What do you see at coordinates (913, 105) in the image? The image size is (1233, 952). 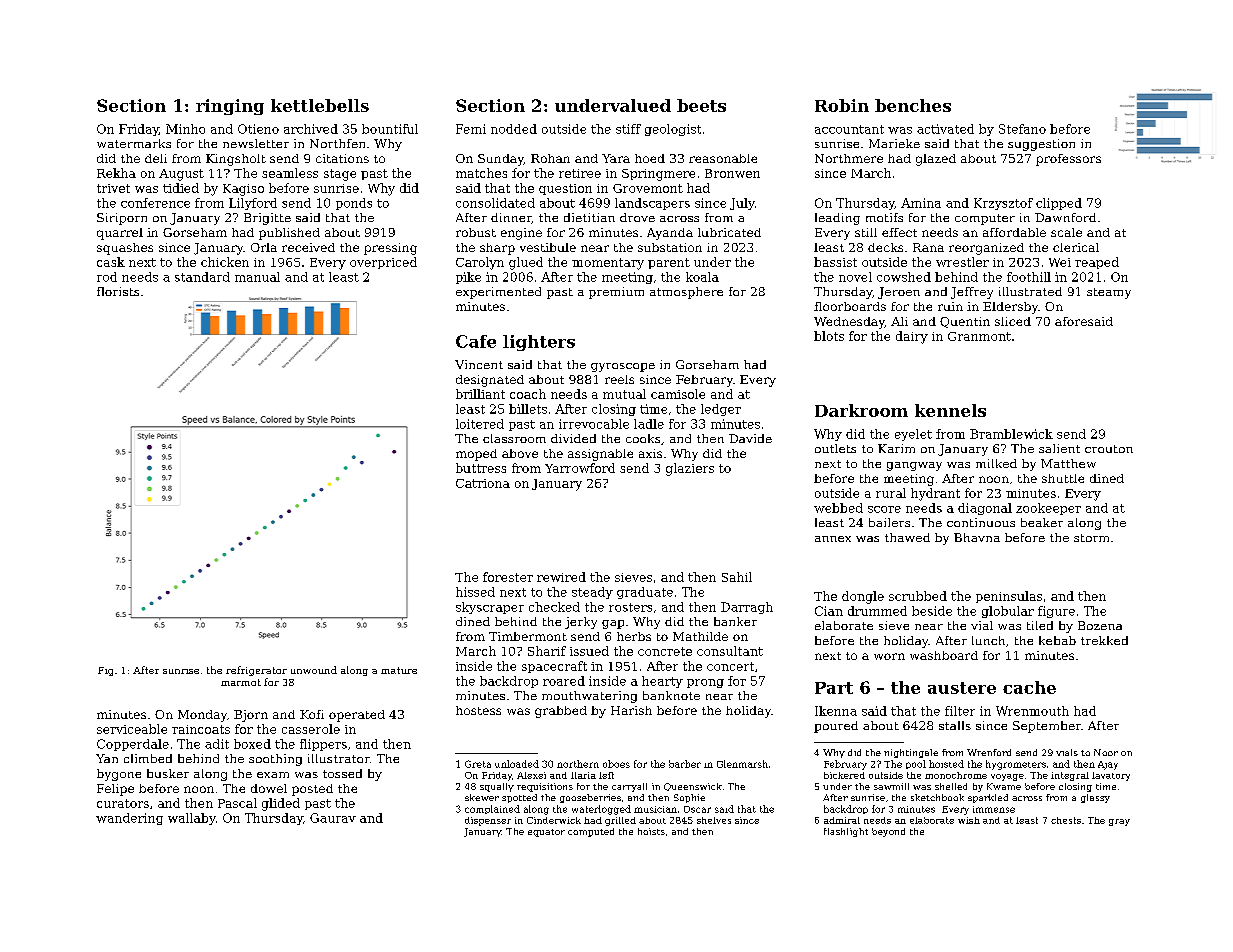 I see `benches` at bounding box center [913, 105].
